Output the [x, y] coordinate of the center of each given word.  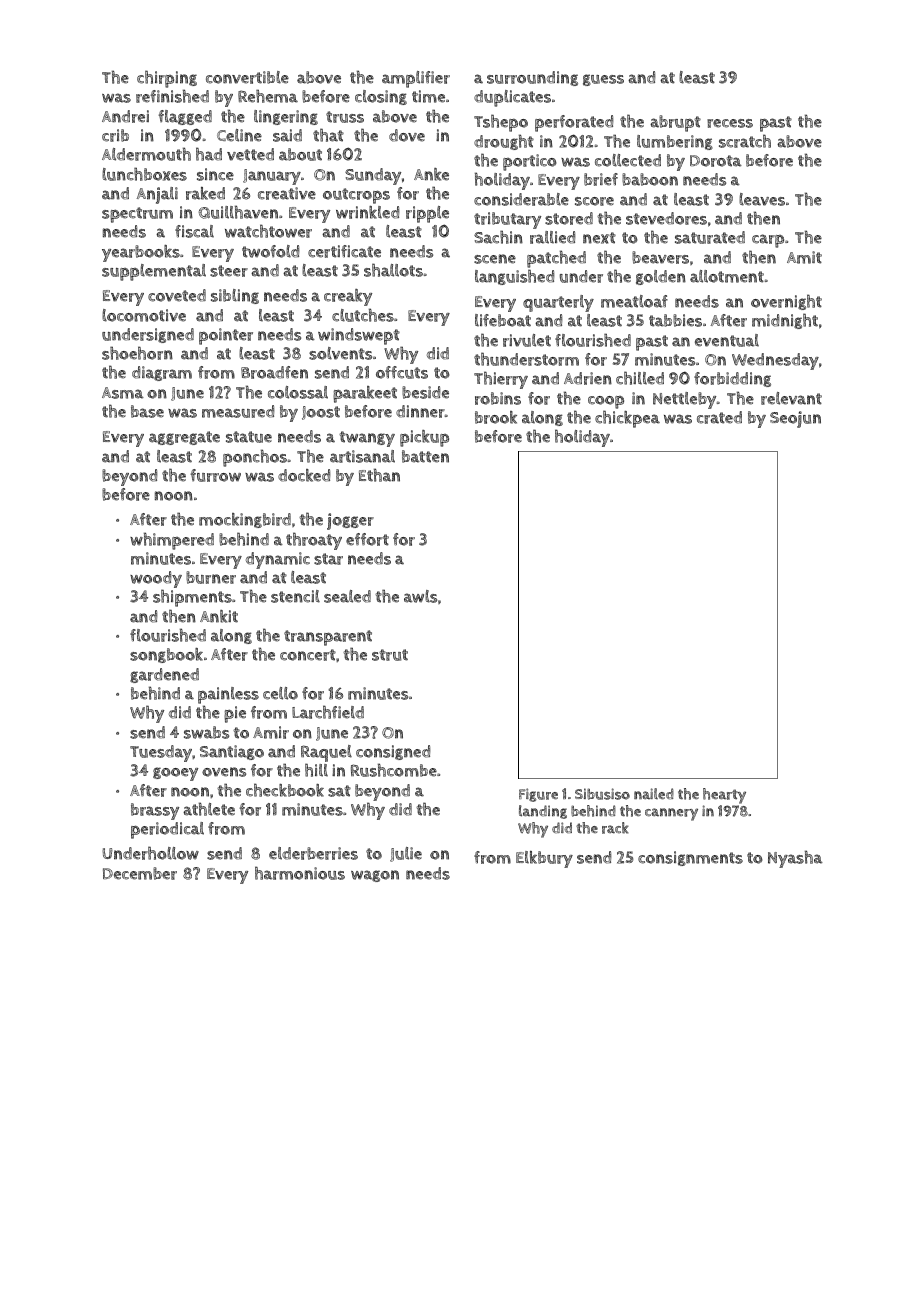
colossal [298, 392]
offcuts [402, 372]
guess [603, 80]
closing [381, 97]
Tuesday [161, 753]
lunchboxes [144, 174]
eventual [727, 340]
